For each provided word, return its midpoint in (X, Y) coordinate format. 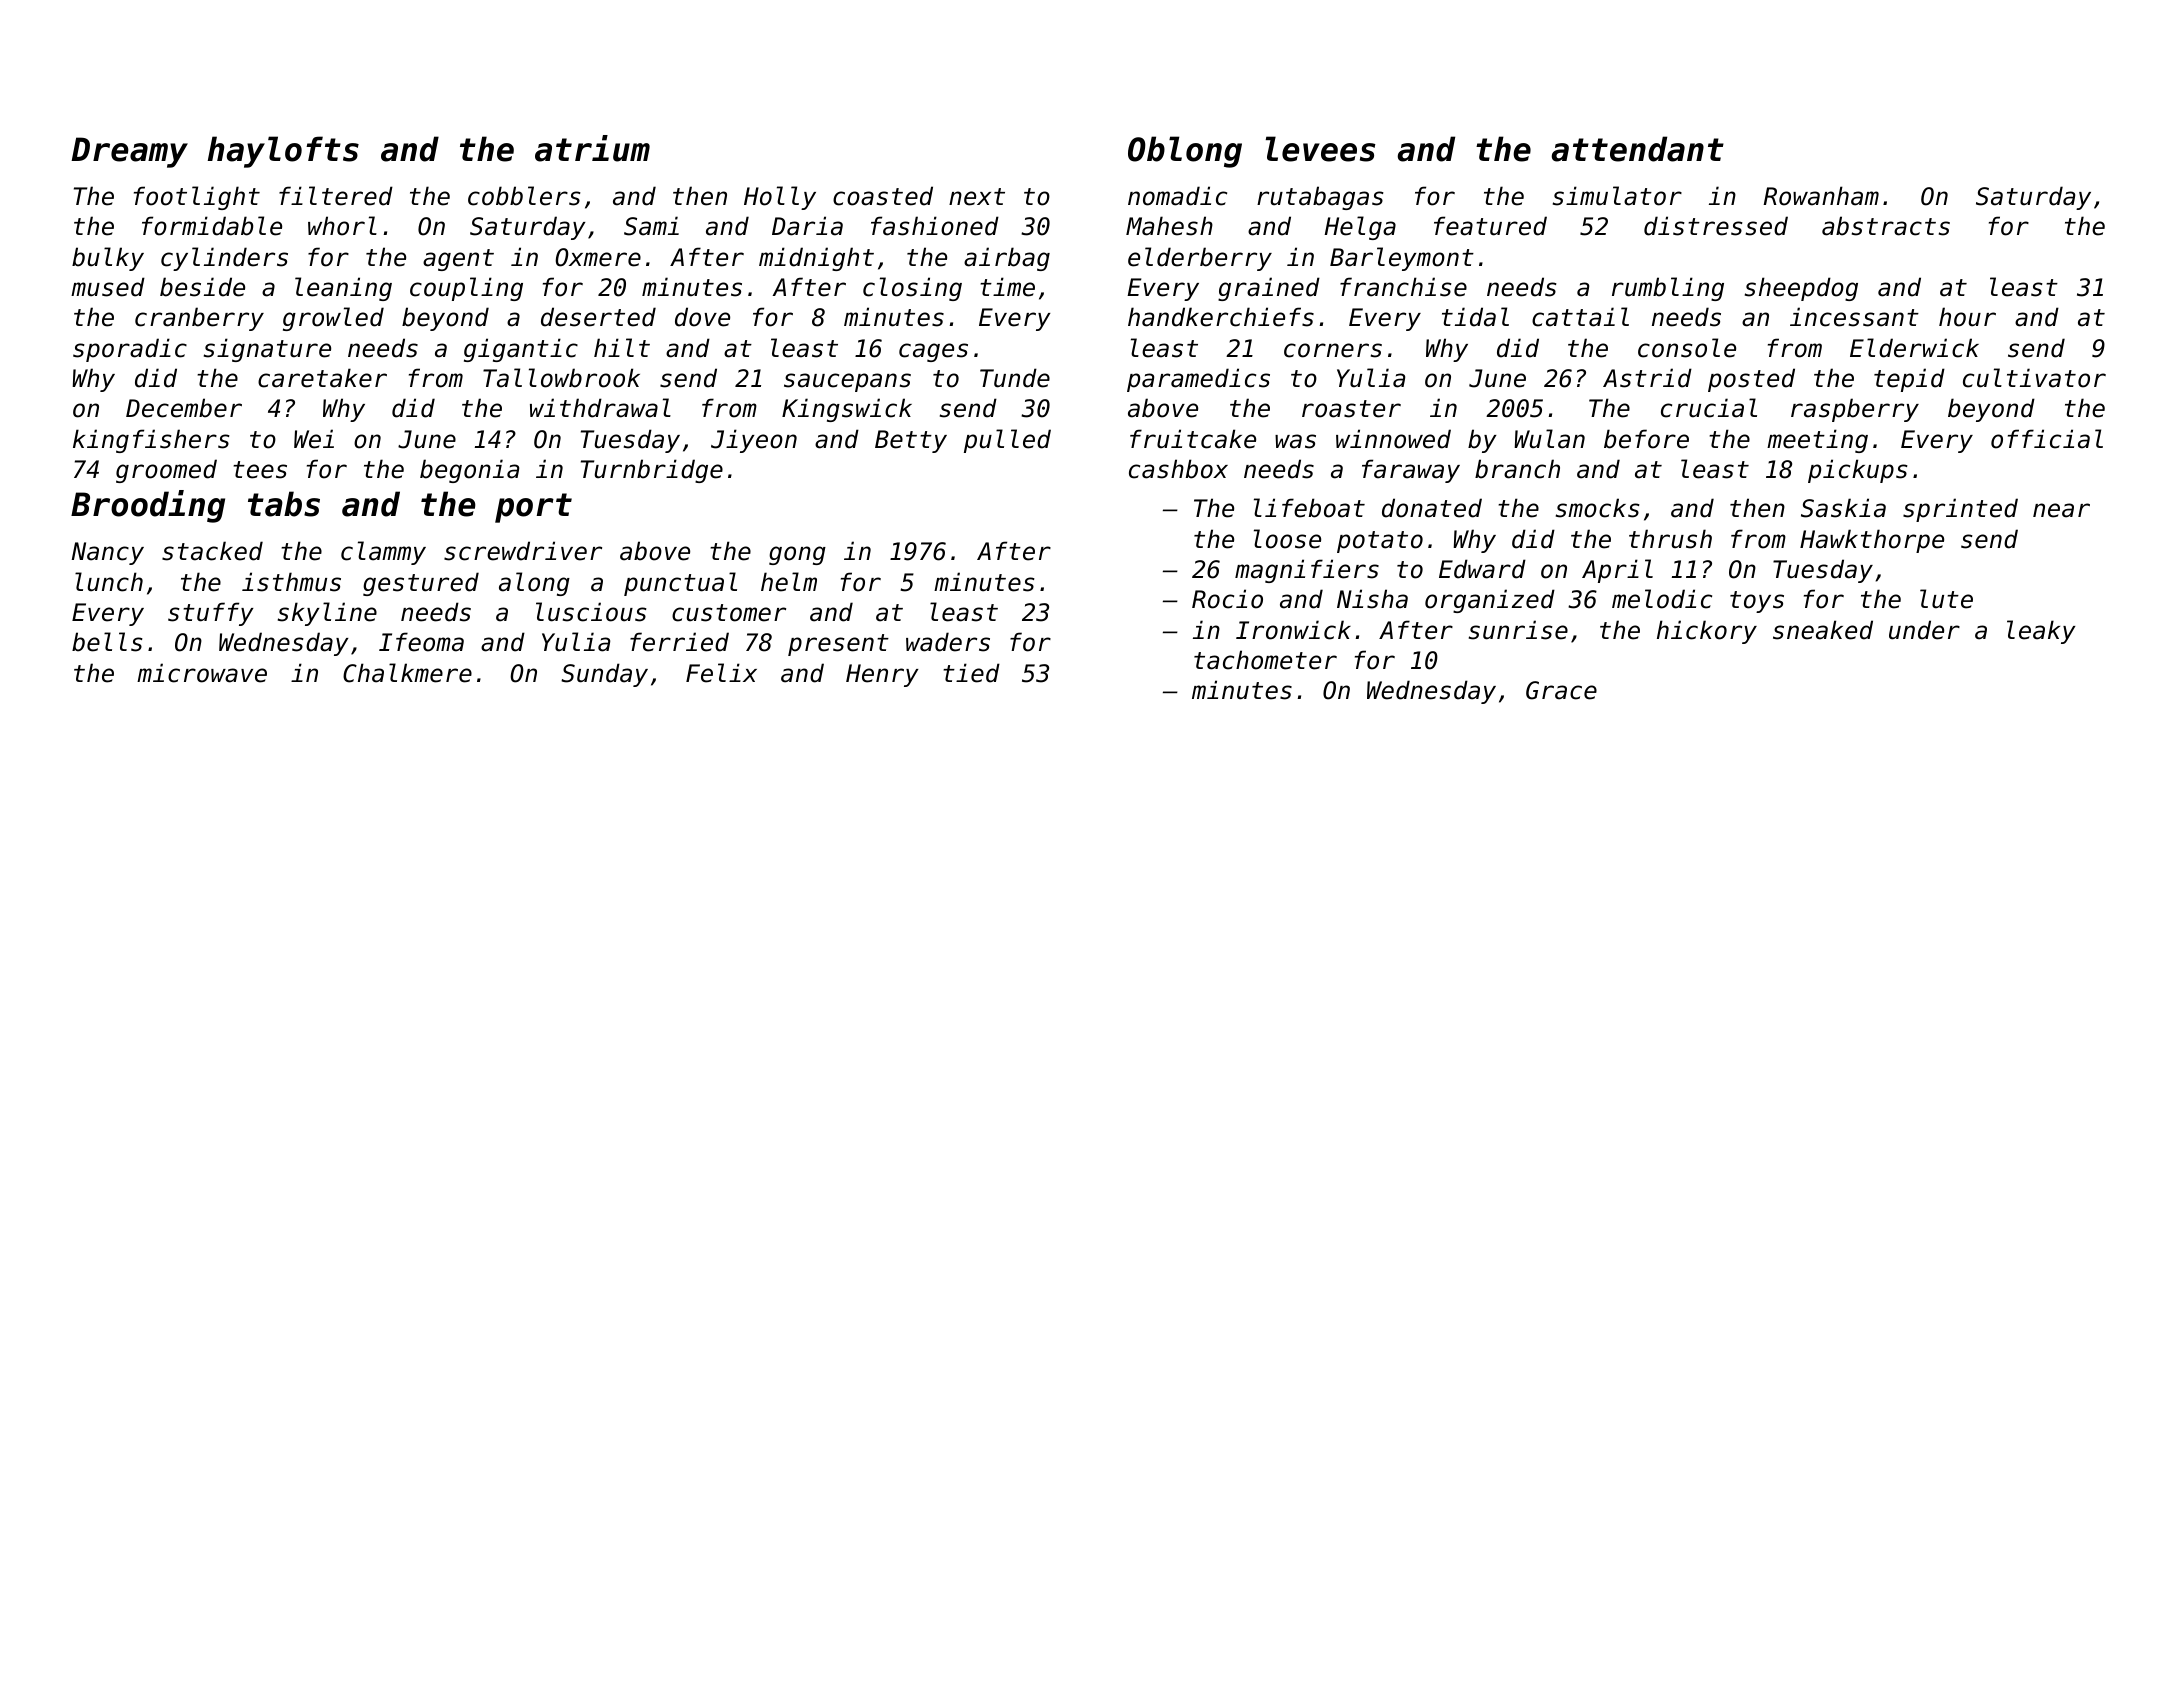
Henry (882, 675)
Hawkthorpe (1872, 541)
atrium (592, 148)
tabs (284, 504)
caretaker (322, 378)
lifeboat (1309, 508)
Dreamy (129, 152)
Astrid (1647, 378)
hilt (622, 347)
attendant (1638, 149)
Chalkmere (407, 673)
